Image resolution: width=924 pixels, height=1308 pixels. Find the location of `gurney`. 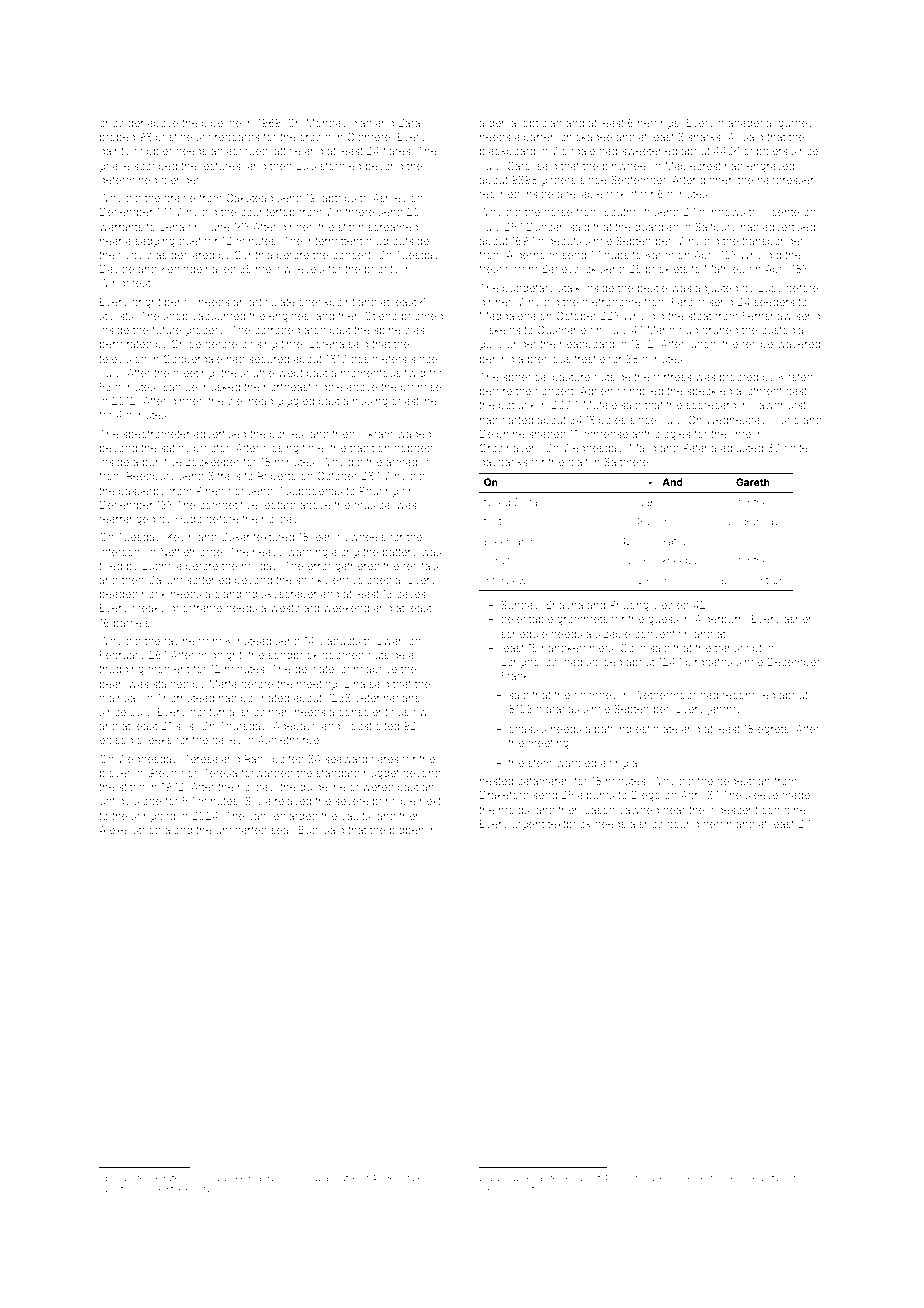

gurney is located at coordinates (795, 125).
